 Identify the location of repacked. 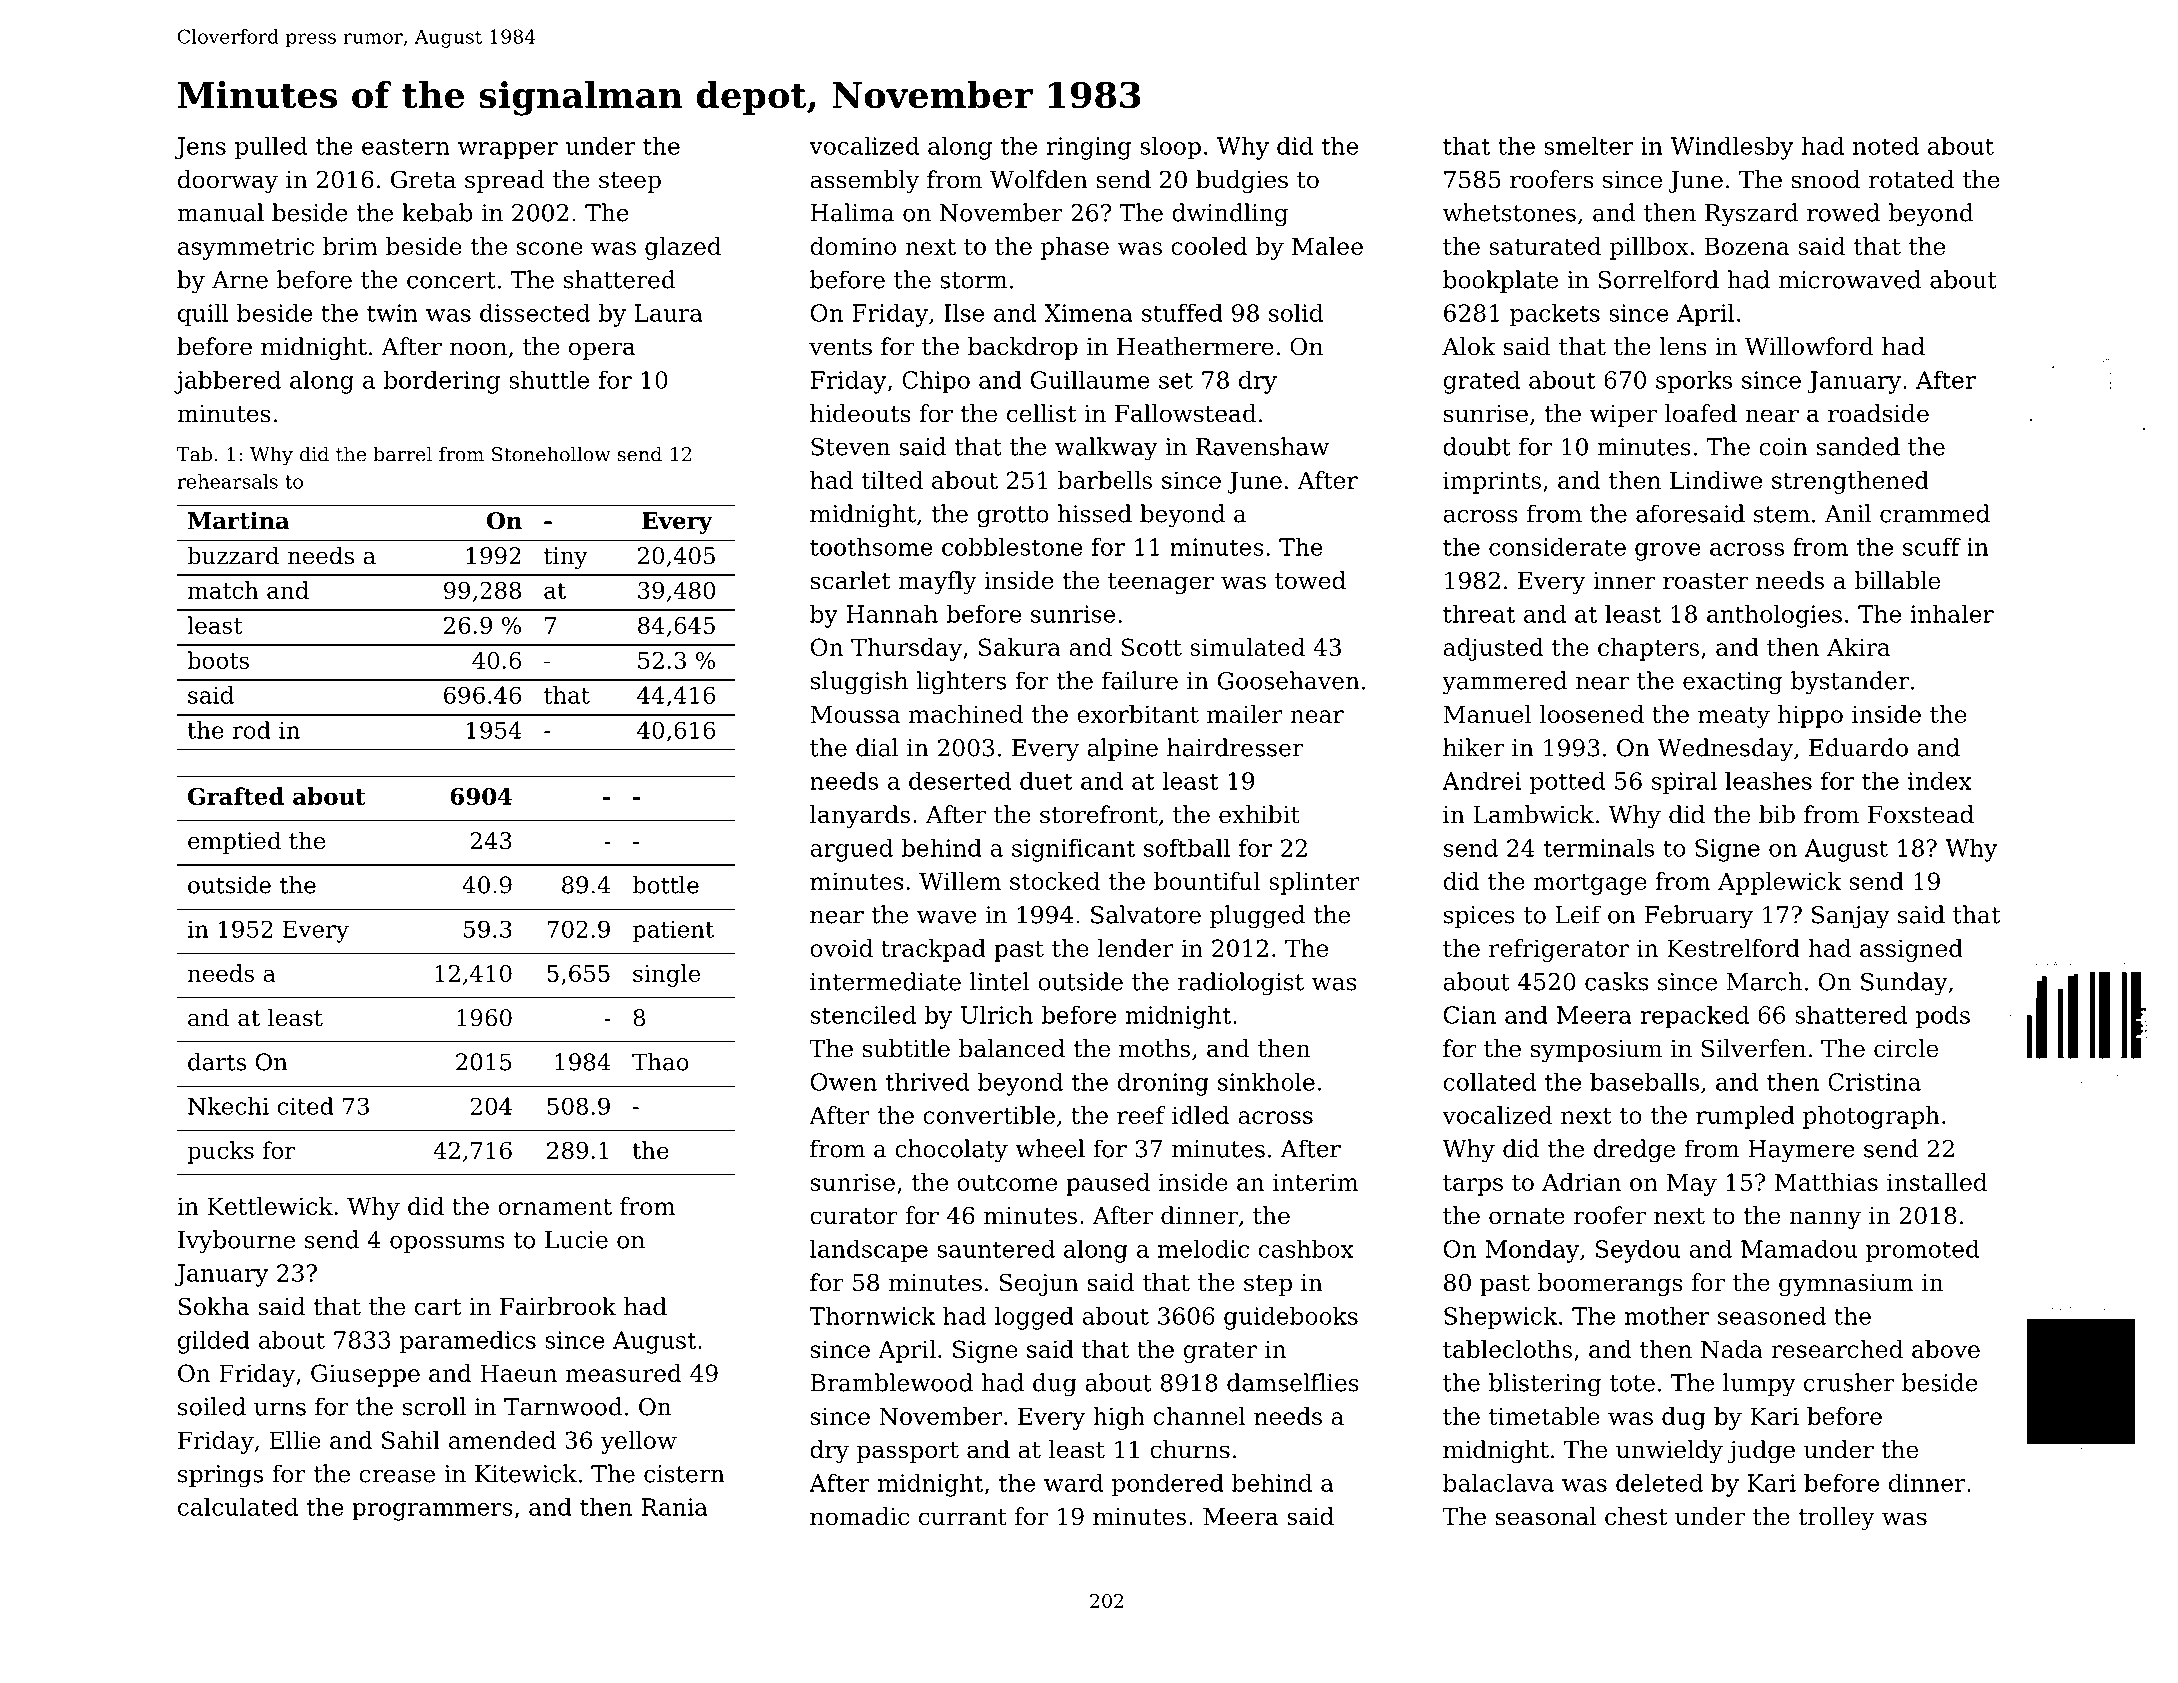
(1694, 1017).
